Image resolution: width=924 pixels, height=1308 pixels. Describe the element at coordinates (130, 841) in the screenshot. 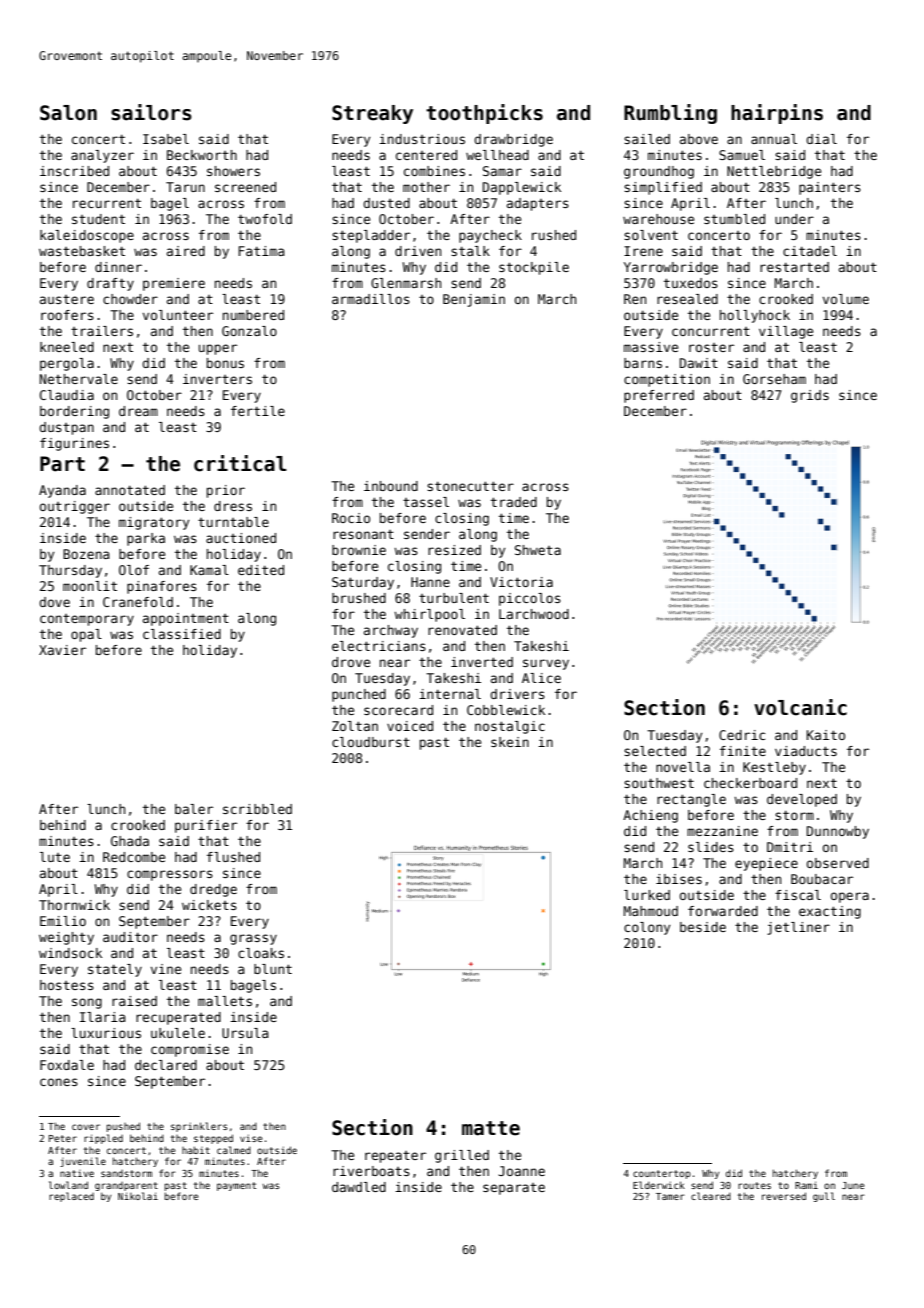

I see `Ghada` at that location.
